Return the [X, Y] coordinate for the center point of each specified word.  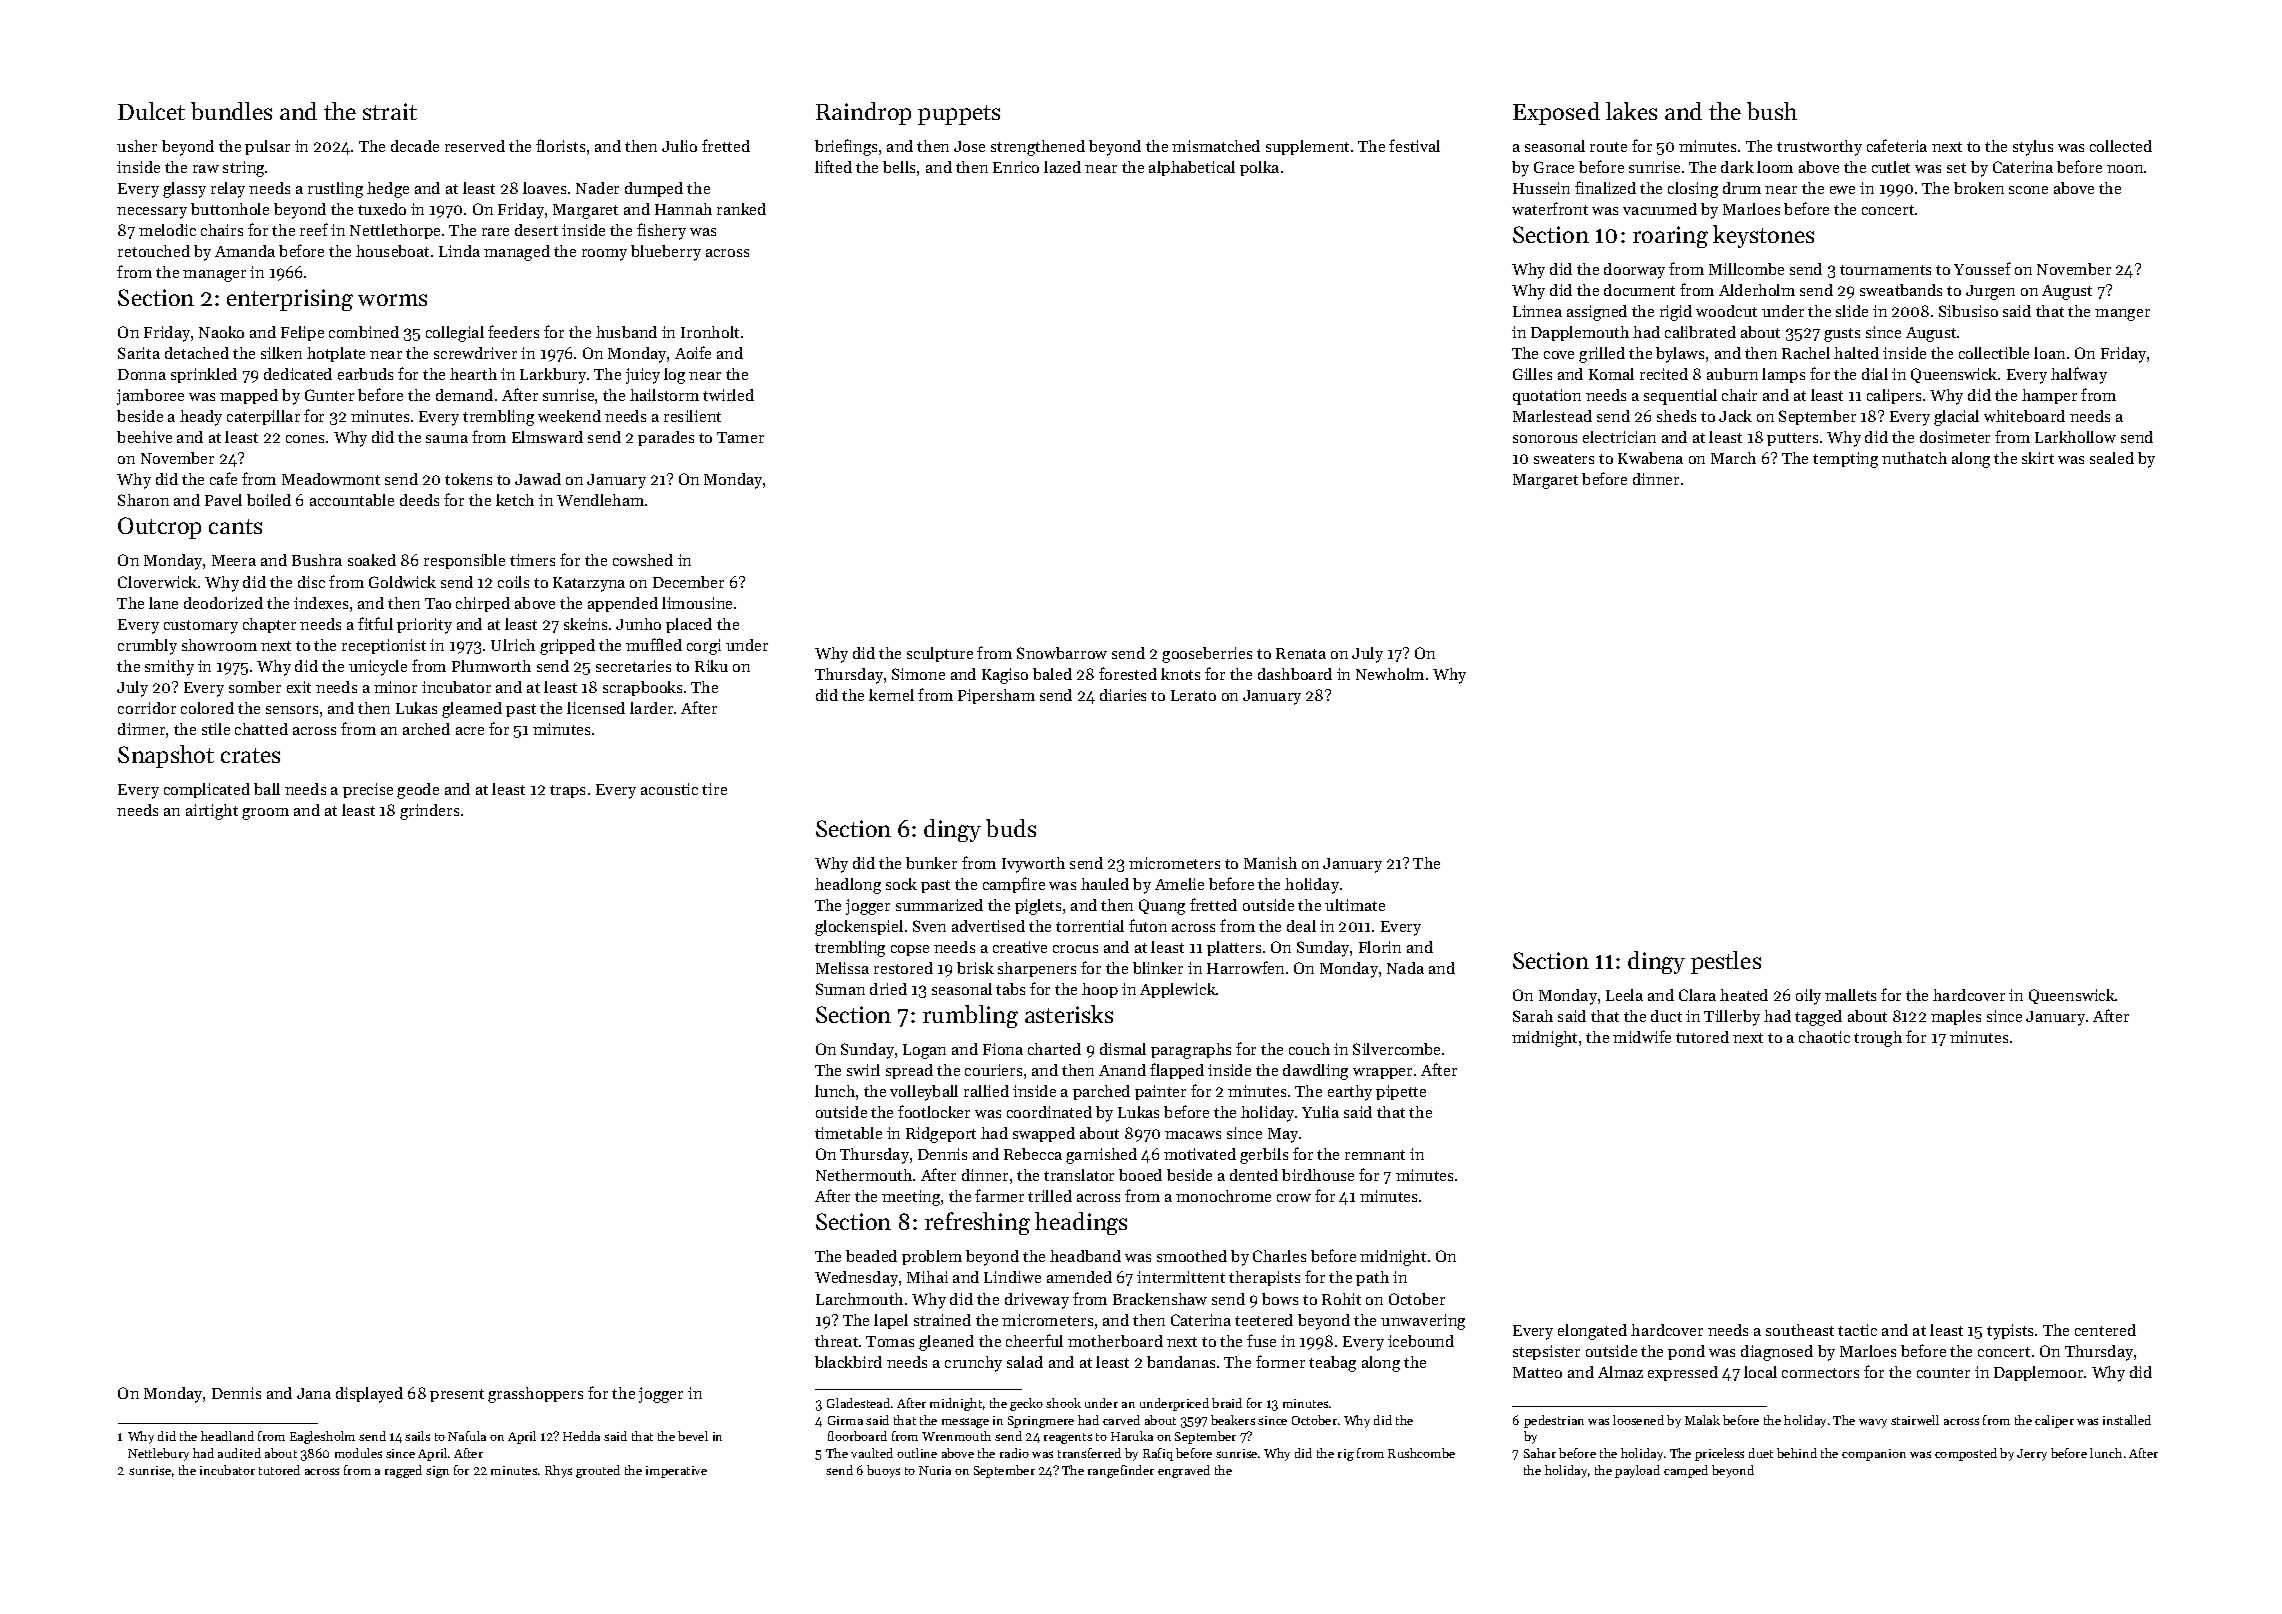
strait [390, 111]
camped [1686, 1471]
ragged [403, 1471]
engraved [1184, 1471]
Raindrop [863, 113]
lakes [1631, 111]
